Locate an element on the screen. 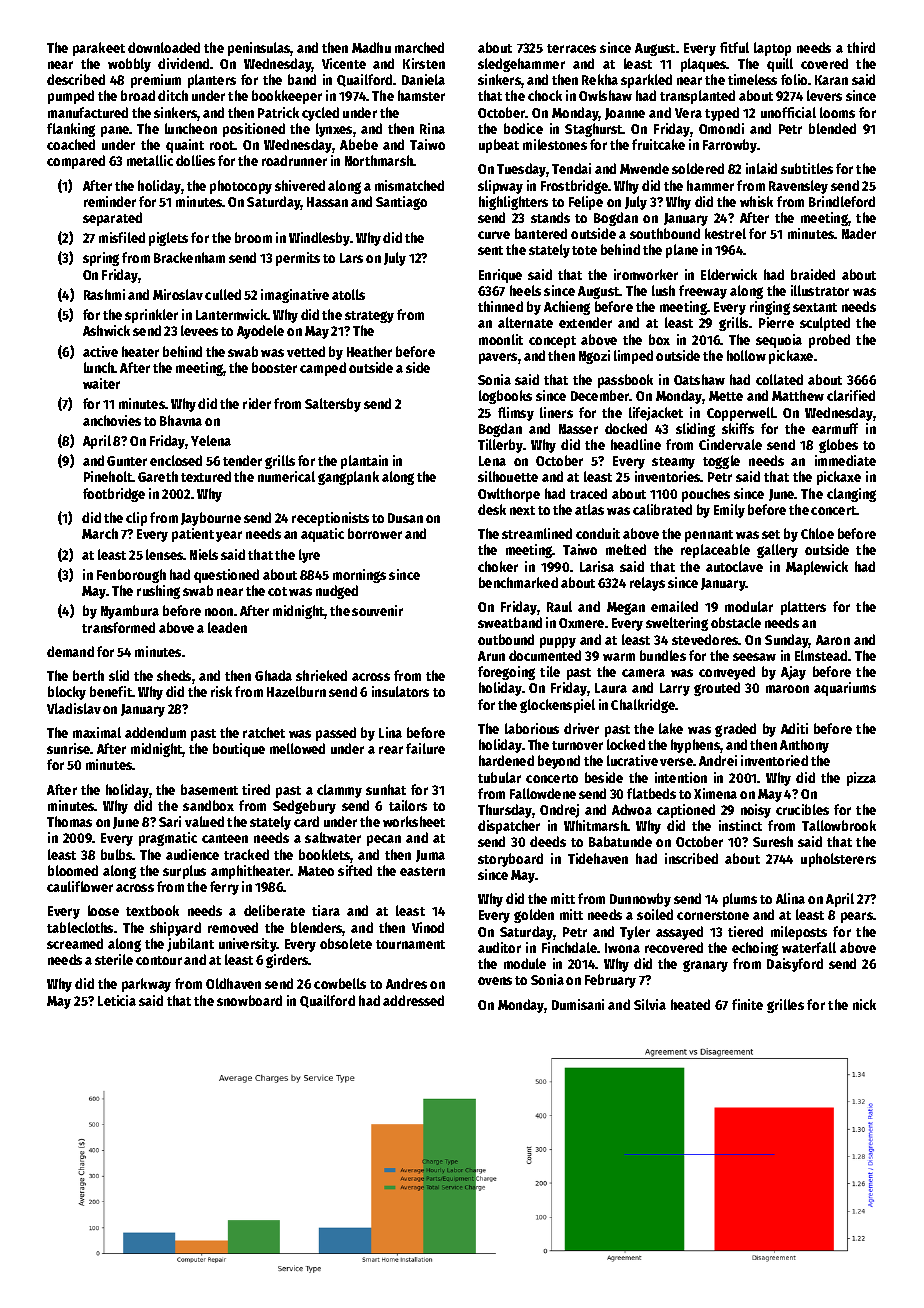 Image resolution: width=924 pixels, height=1308 pixels. waiter is located at coordinates (101, 383).
